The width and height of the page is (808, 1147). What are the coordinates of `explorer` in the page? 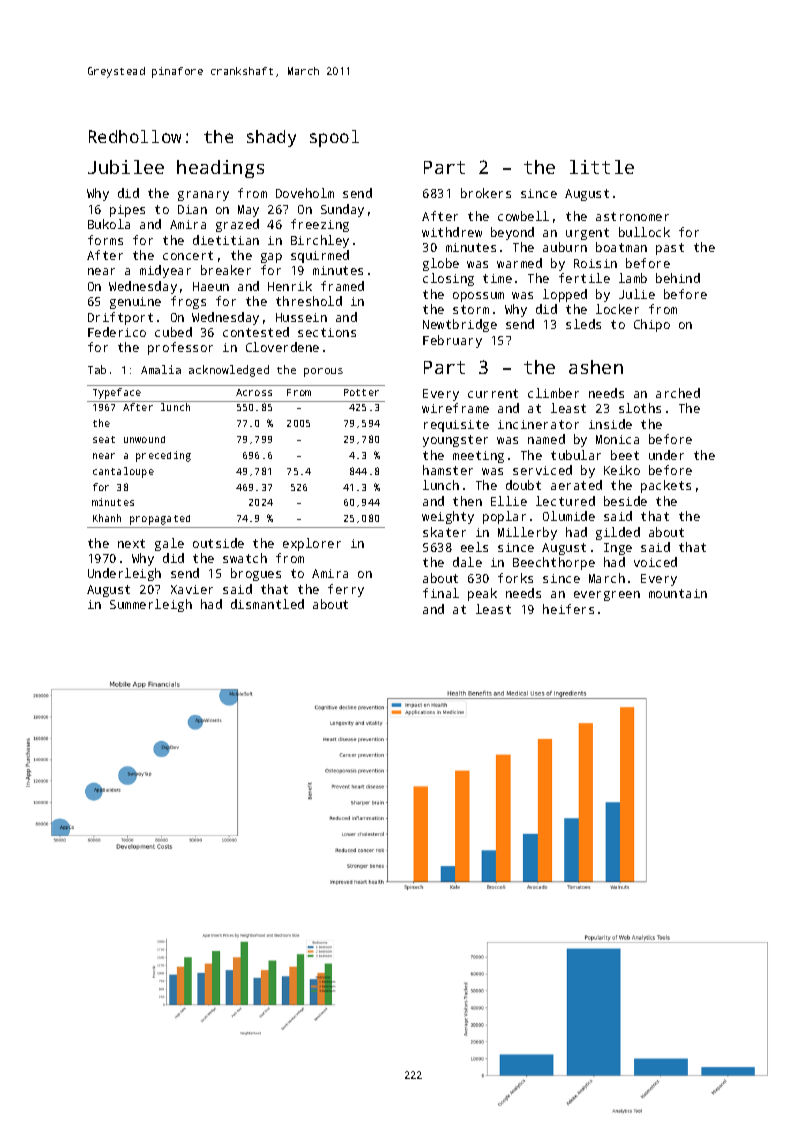 It's located at (312, 544).
